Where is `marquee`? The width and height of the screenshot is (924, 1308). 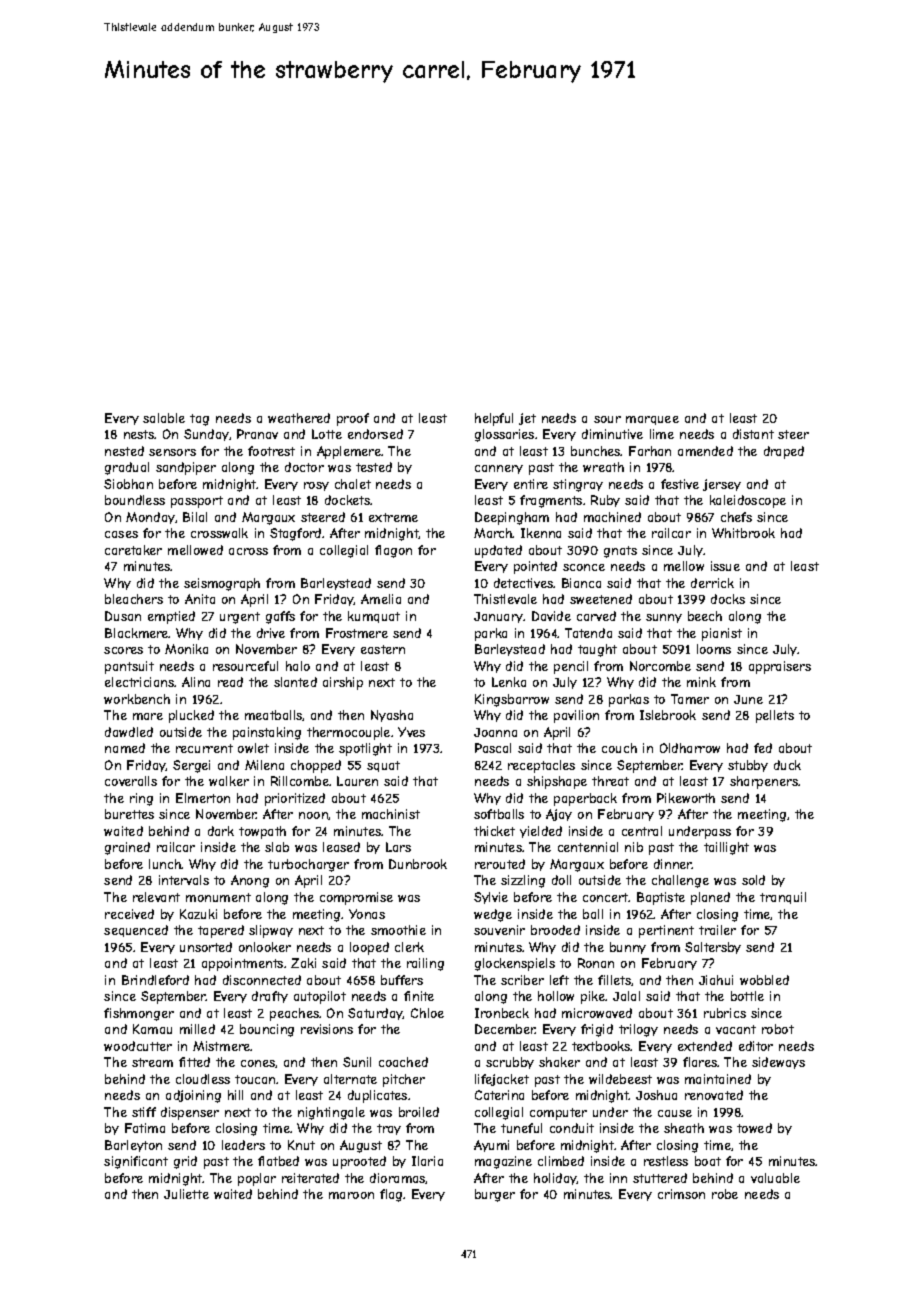
marquee is located at coordinates (652, 420).
